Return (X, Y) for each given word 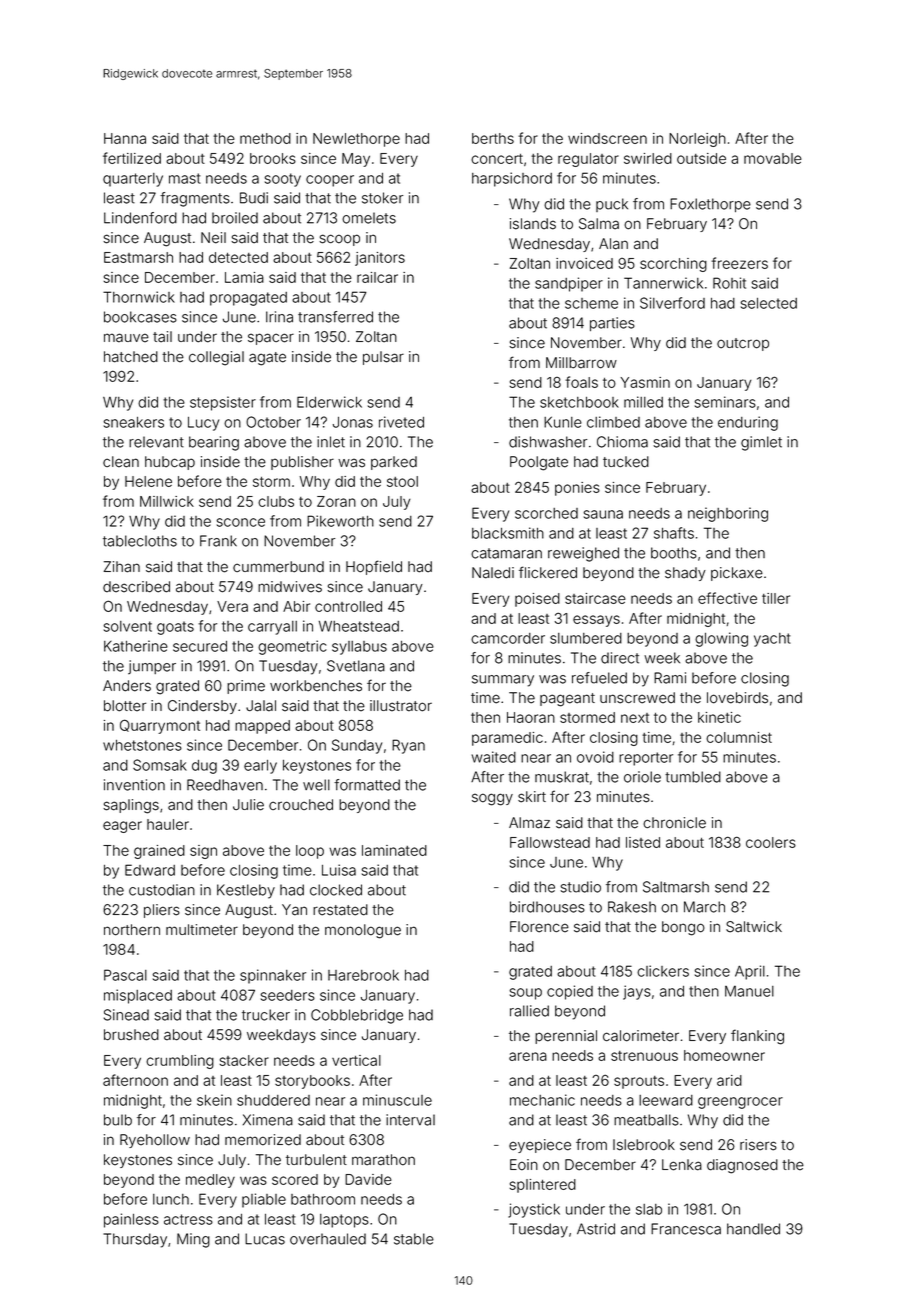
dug (204, 767)
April (750, 972)
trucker (266, 1015)
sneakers (134, 422)
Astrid (596, 1229)
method (265, 138)
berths (493, 138)
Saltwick (754, 927)
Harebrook (363, 975)
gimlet (761, 443)
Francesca (686, 1229)
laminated (394, 850)
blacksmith (508, 533)
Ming (193, 1240)
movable (773, 158)
